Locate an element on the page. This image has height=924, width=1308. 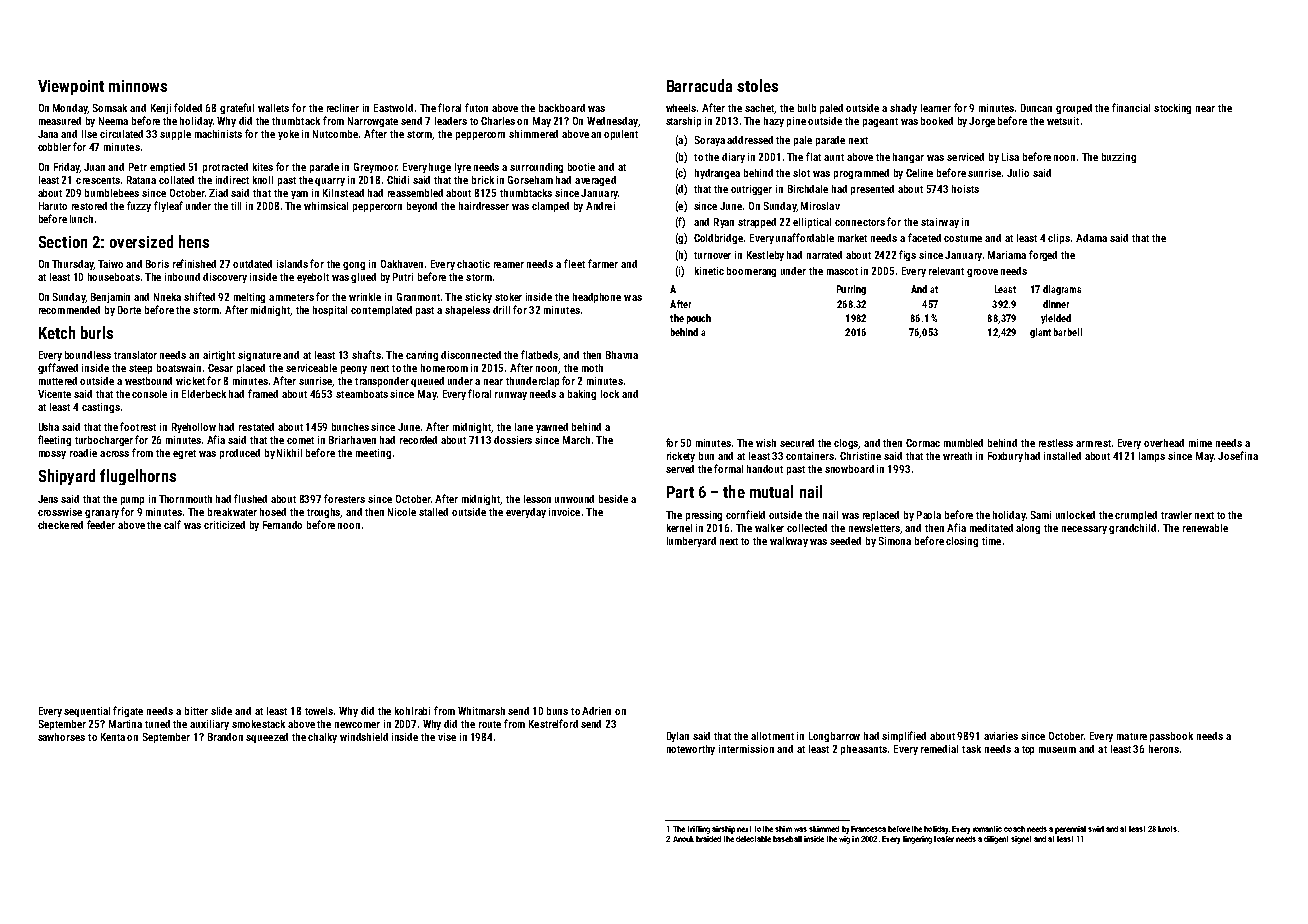
Thornmouth is located at coordinates (185, 499).
